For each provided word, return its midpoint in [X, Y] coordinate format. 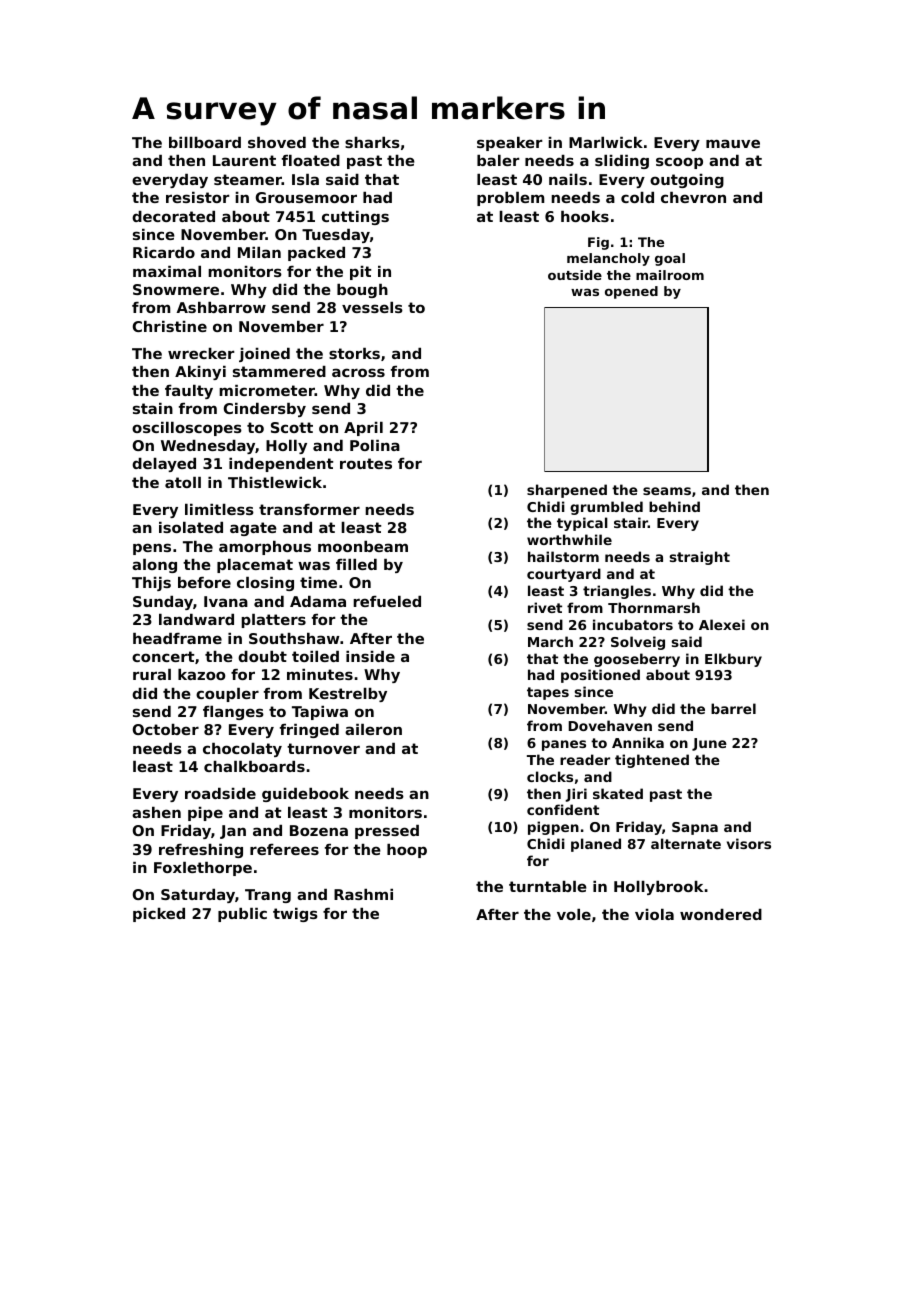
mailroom [670, 275]
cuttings [355, 218]
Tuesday [336, 236]
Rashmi [363, 894]
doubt [262, 656]
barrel [733, 708]
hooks [585, 216]
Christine [170, 326]
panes [564, 745]
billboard [205, 142]
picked [159, 915]
